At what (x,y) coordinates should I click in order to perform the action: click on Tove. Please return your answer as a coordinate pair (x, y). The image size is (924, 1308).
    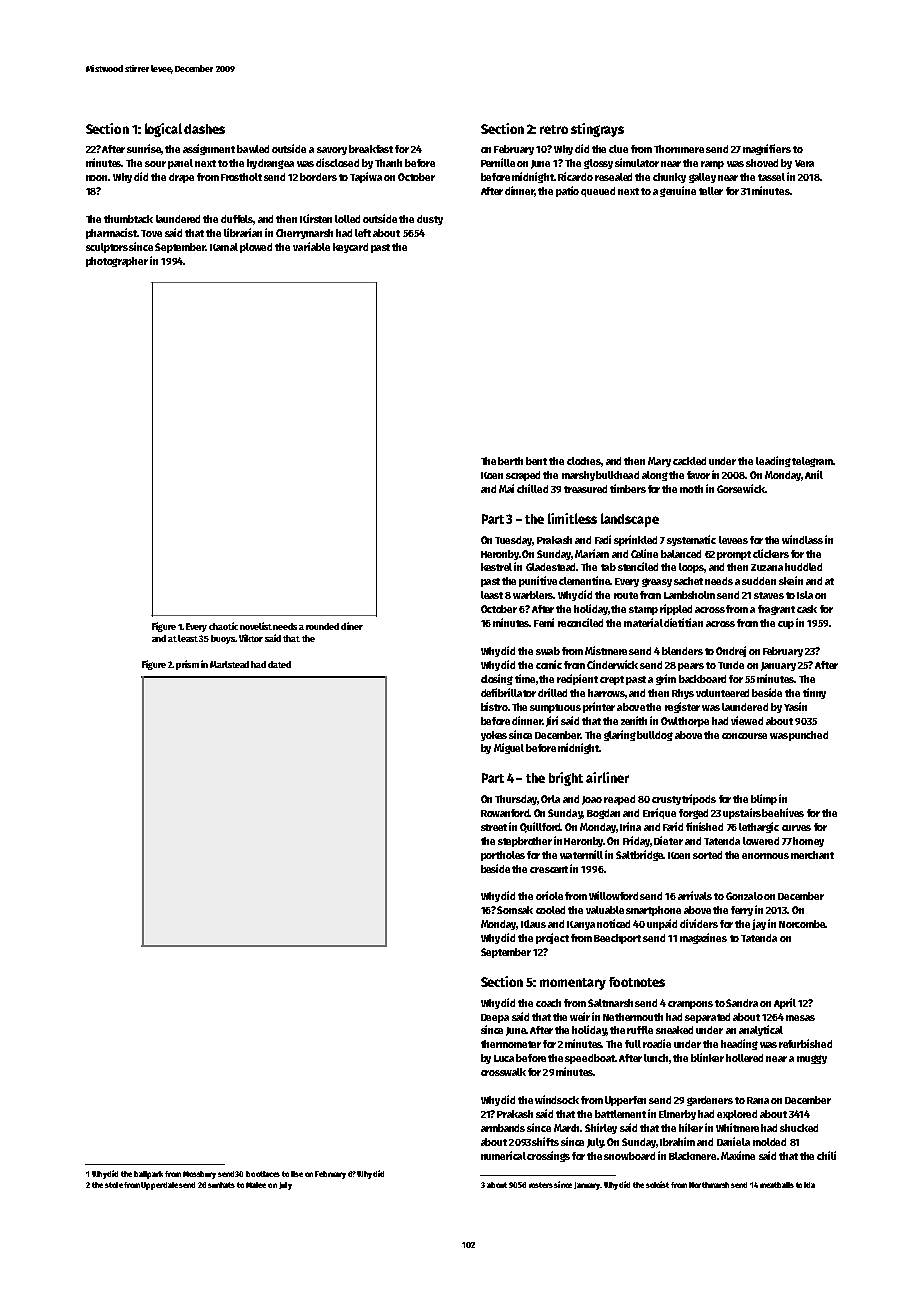
    Looking at the image, I should click on (151, 233).
